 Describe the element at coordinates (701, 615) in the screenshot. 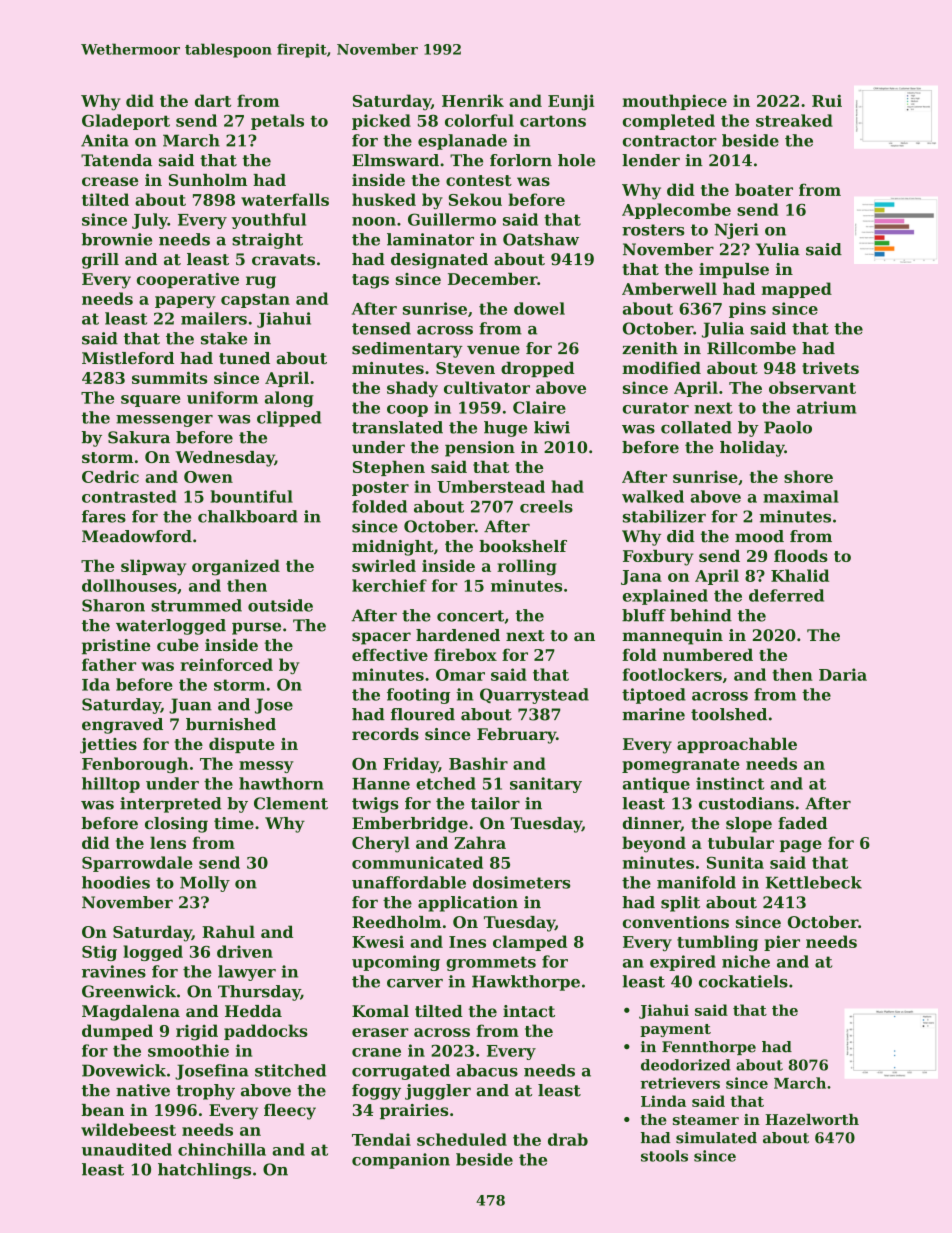

I see `behind` at that location.
